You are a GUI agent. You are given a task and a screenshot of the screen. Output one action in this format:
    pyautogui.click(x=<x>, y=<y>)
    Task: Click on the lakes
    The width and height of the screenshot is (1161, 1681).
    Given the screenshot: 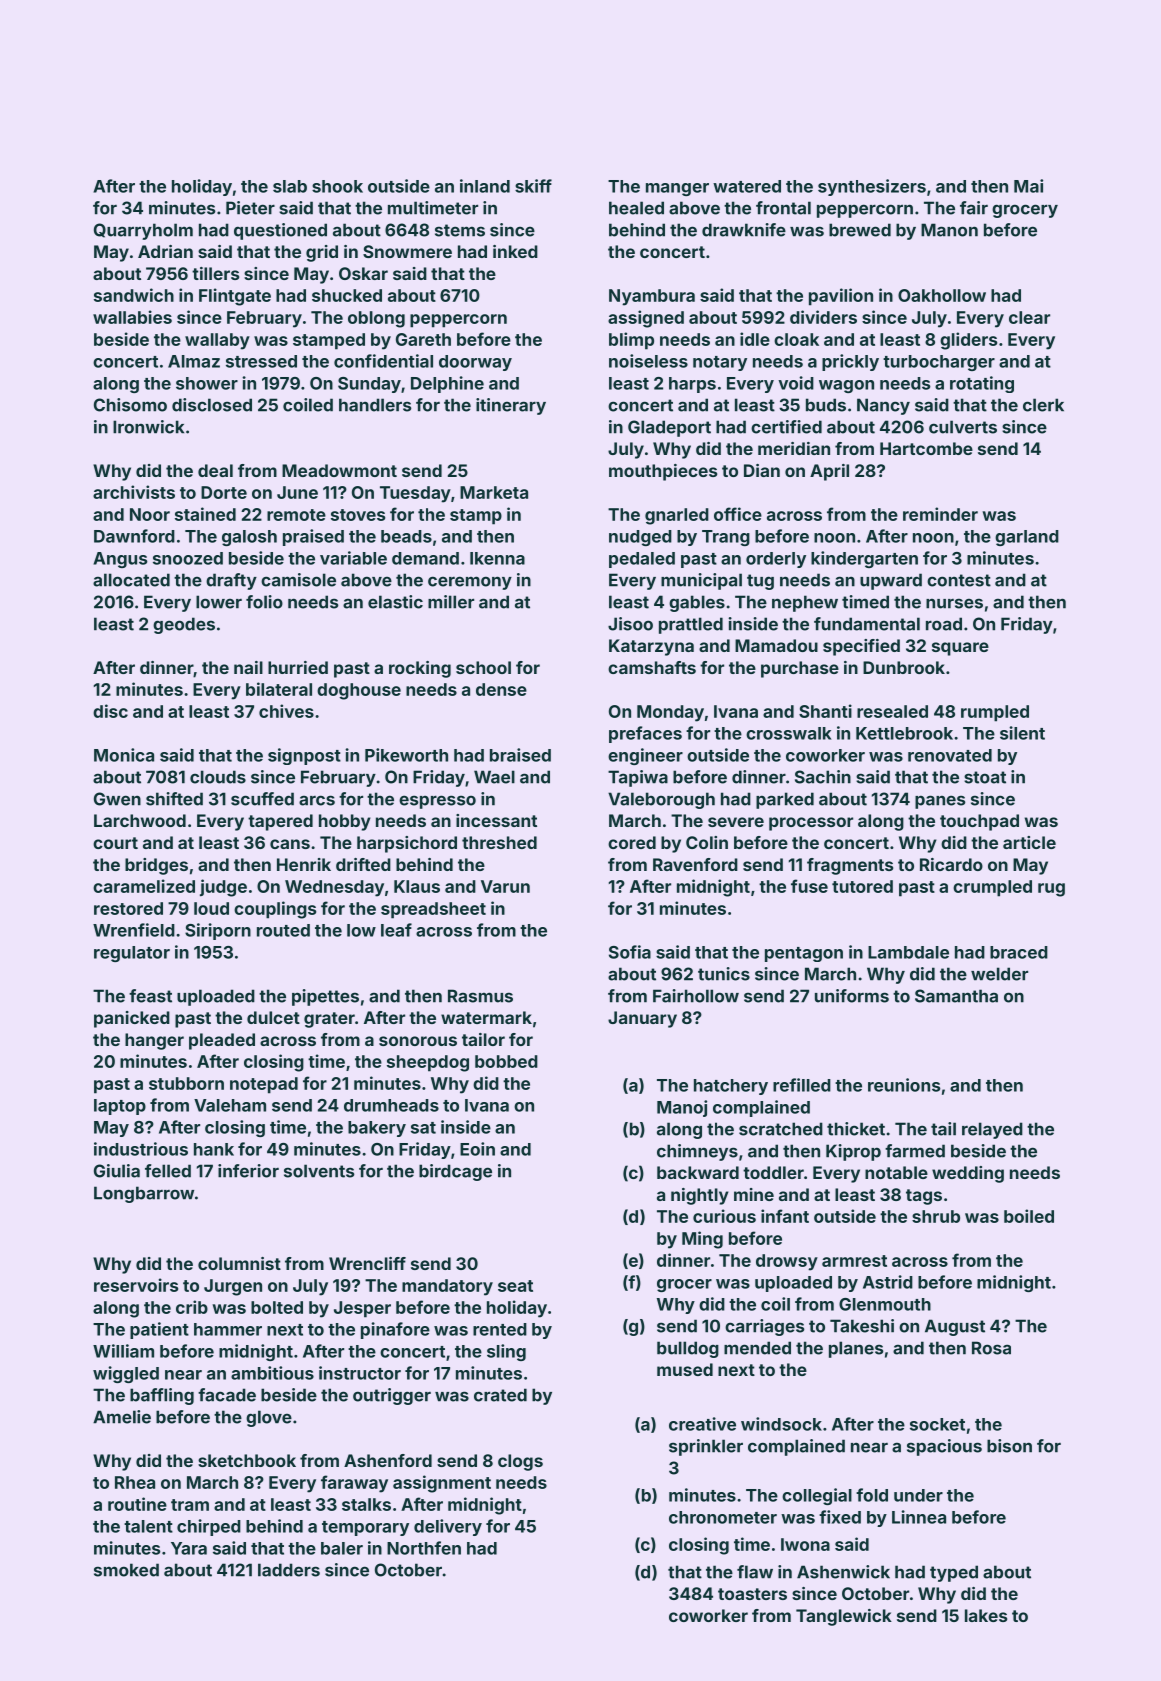 What is the action you would take?
    pyautogui.click(x=986, y=1615)
